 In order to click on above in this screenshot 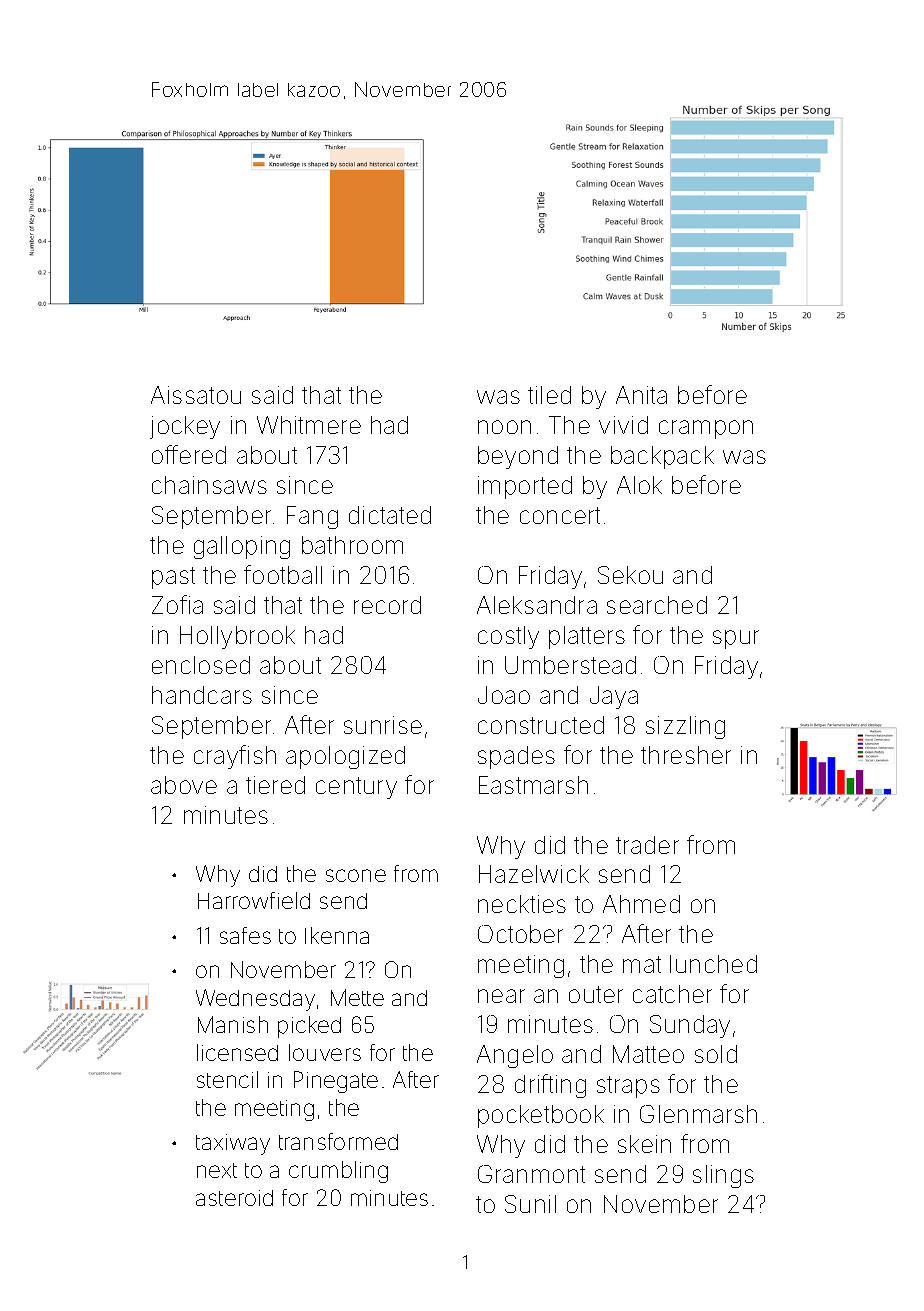, I will do `click(184, 785)`.
